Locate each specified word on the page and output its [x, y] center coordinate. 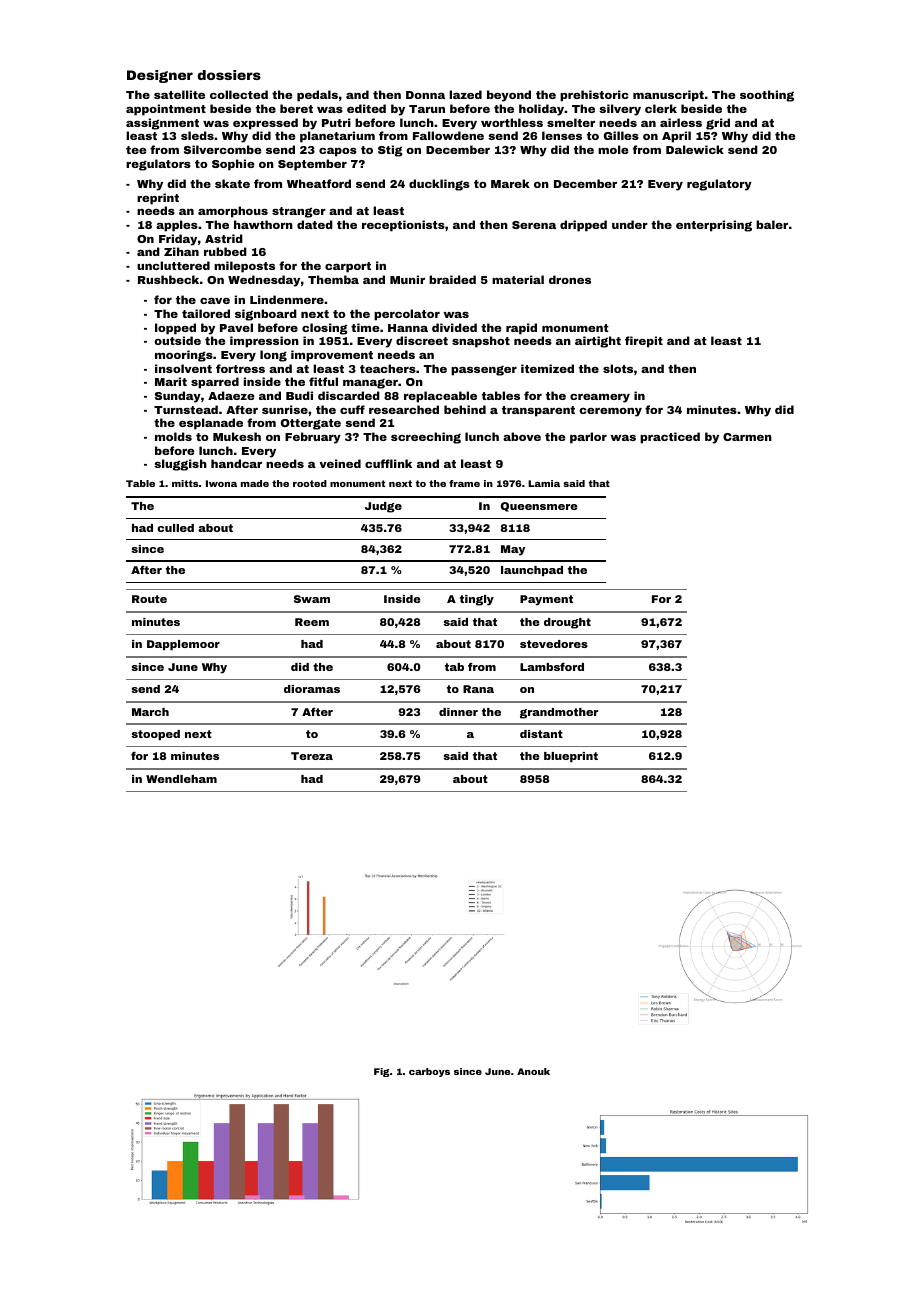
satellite [179, 94]
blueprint [571, 757]
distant [541, 734]
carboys [429, 1072]
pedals [317, 96]
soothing [767, 96]
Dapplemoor [183, 645]
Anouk [533, 1071]
